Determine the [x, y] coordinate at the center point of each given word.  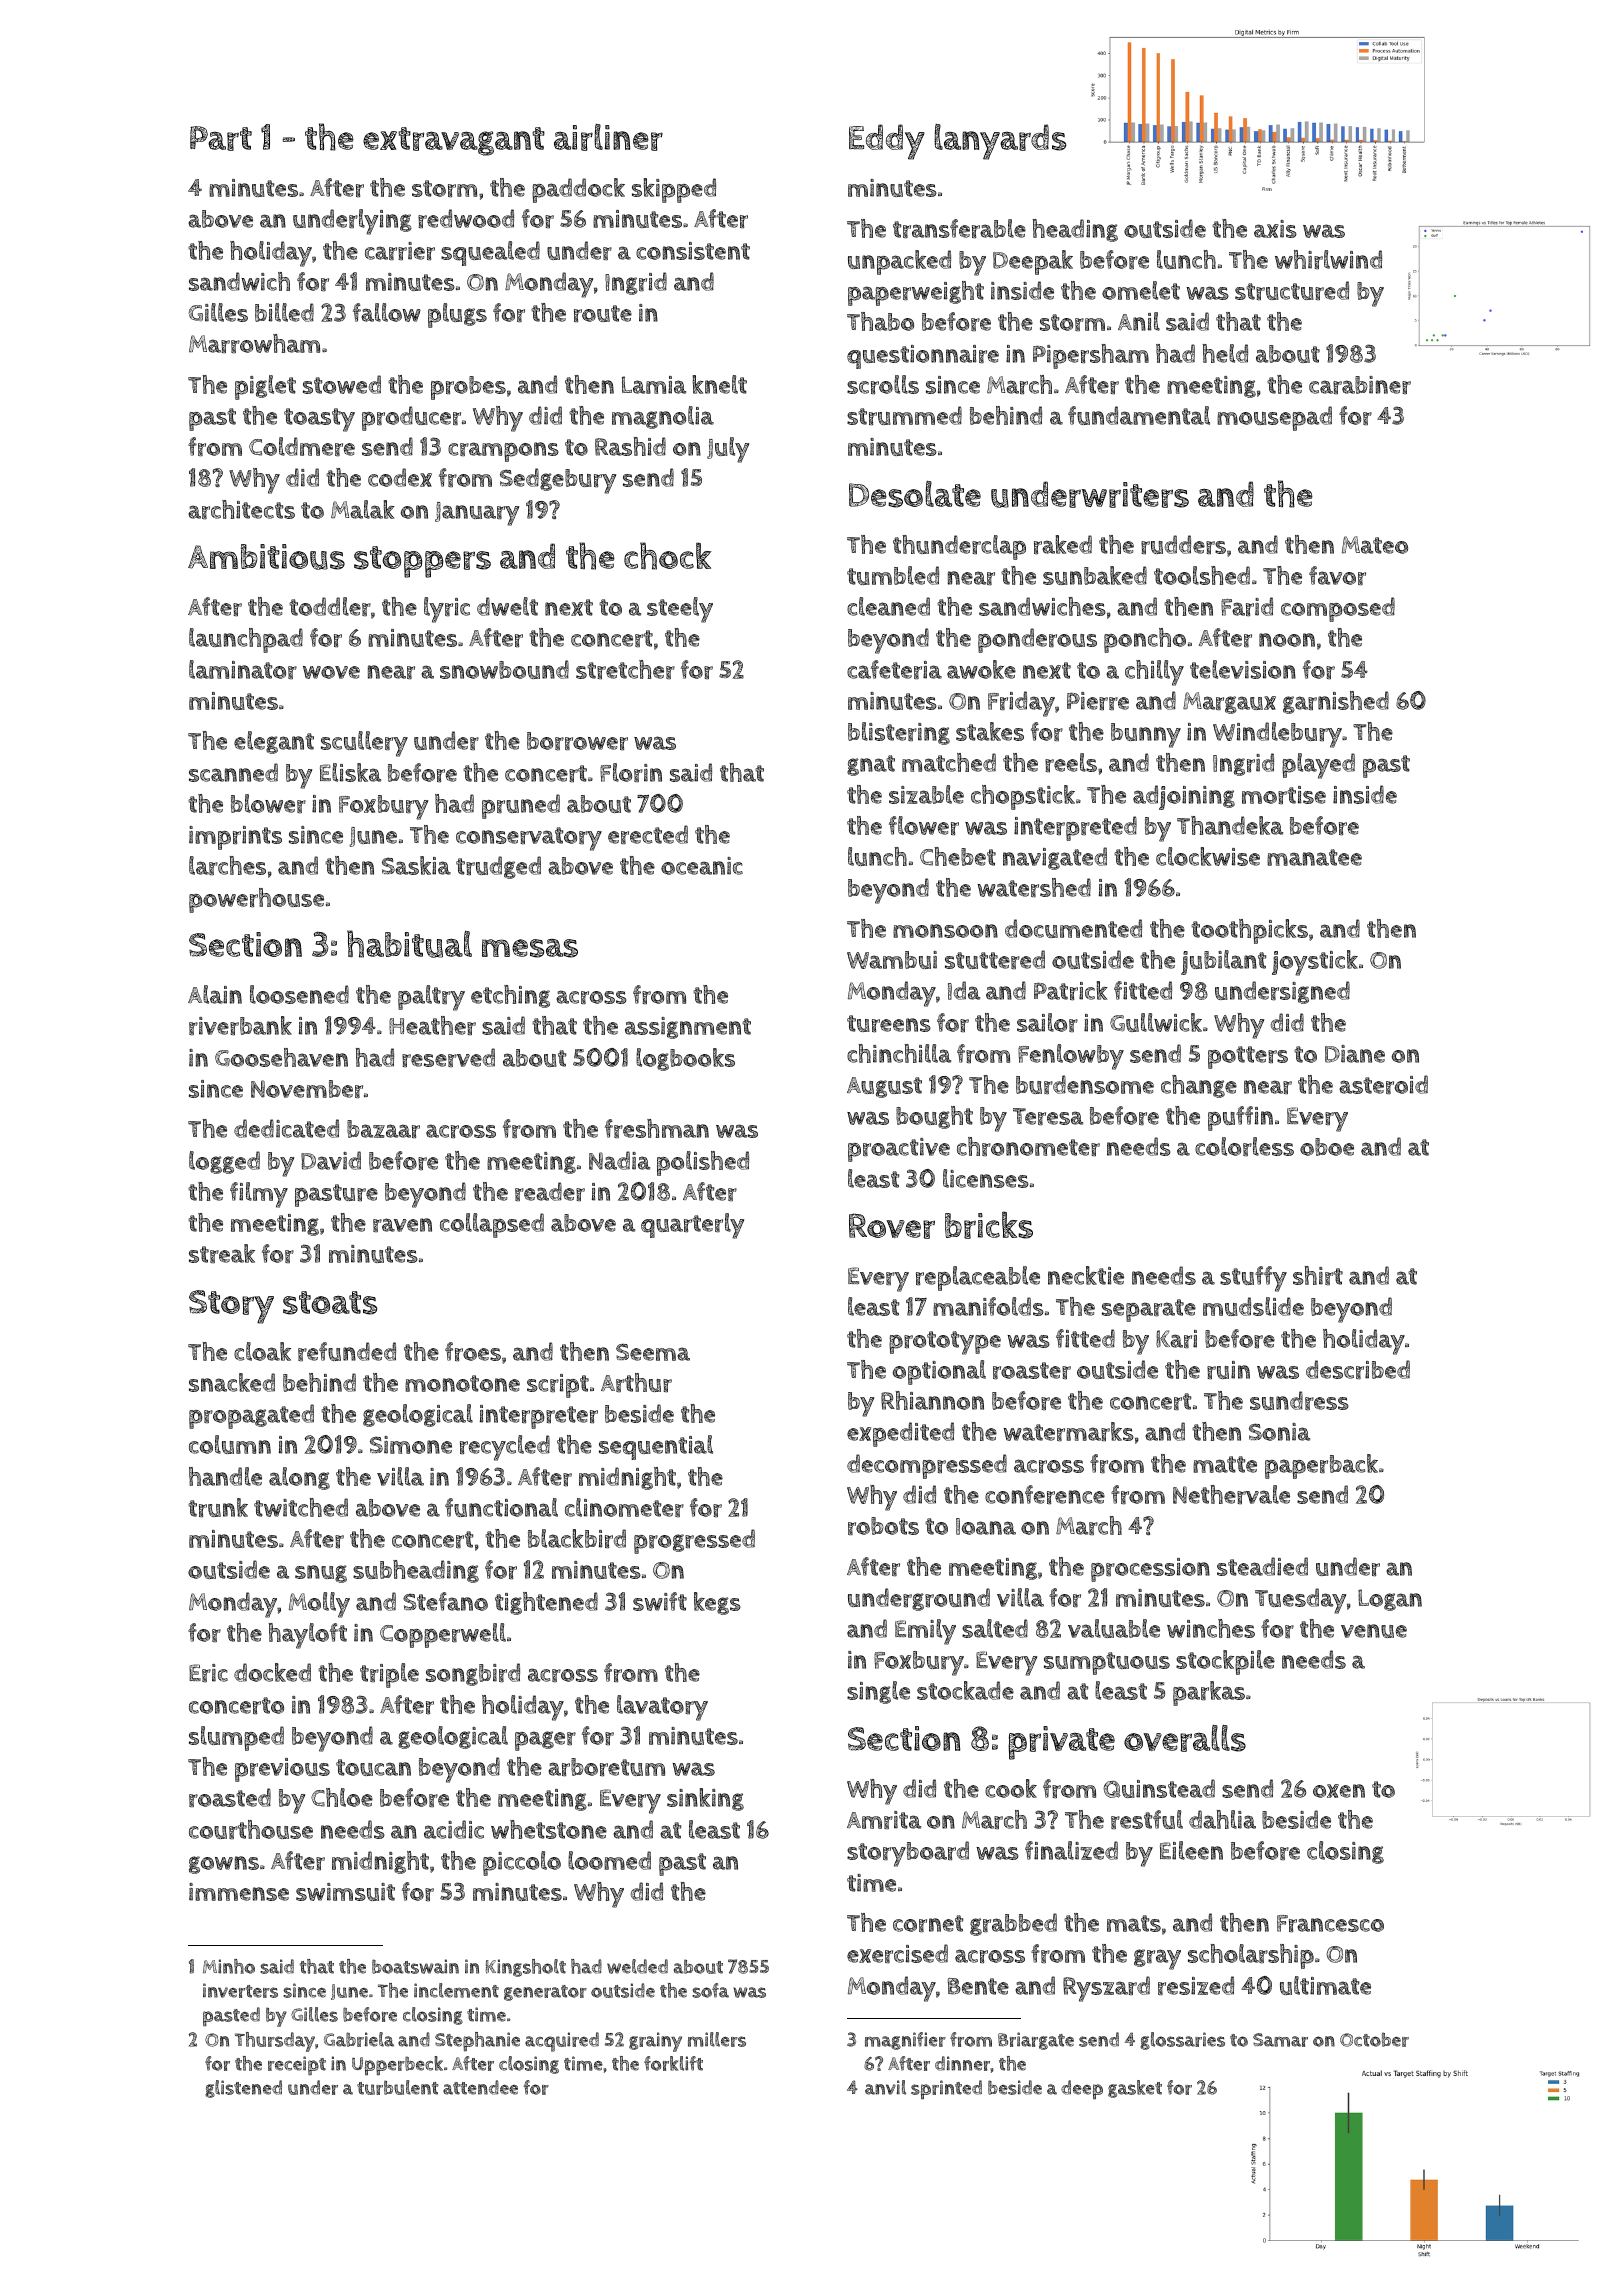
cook [1011, 1788]
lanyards [1000, 142]
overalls [1185, 1738]
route [603, 313]
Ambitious [266, 557]
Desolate [915, 494]
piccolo [522, 1863]
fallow [387, 312]
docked [272, 1672]
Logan [1390, 1600]
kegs [717, 1603]
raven [402, 1225]
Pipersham [1091, 356]
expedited [900, 1434]
